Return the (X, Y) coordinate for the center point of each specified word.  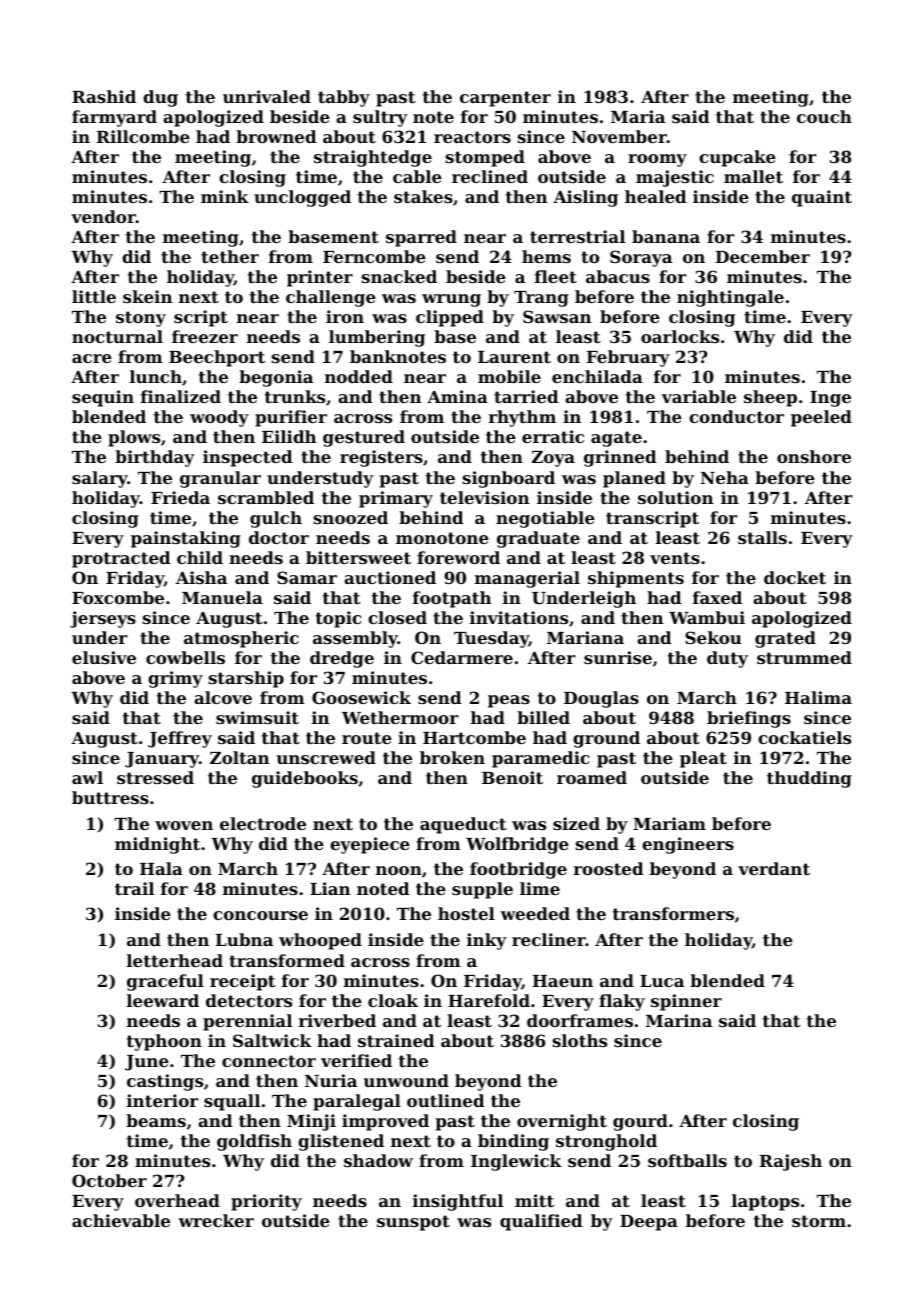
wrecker (216, 1220)
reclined (490, 176)
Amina (457, 396)
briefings (749, 719)
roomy (657, 160)
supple (482, 890)
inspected (248, 458)
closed (397, 617)
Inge (830, 399)
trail (134, 888)
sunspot (413, 1223)
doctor (279, 537)
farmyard (114, 118)
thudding (809, 779)
